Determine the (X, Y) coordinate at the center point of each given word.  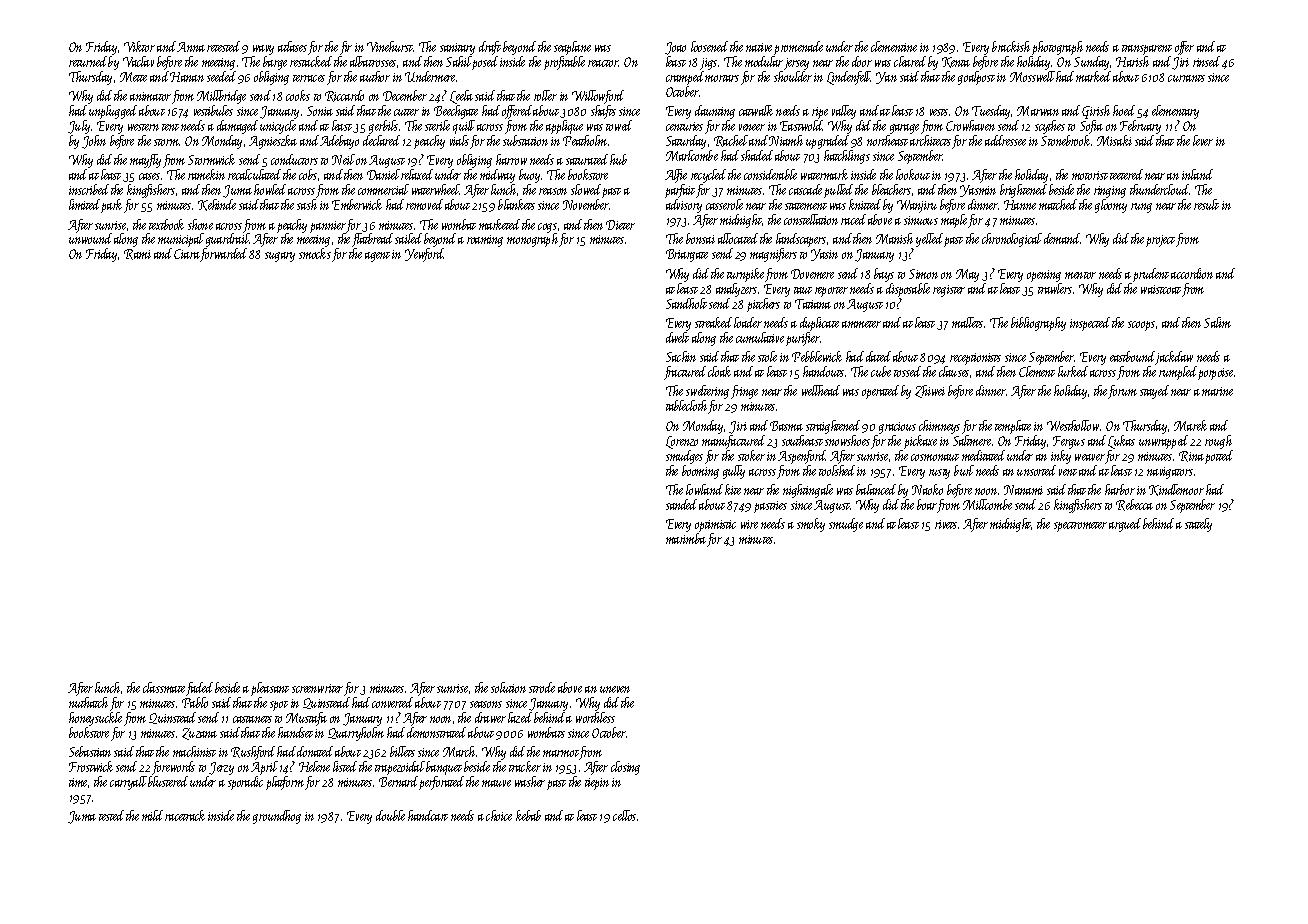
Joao (675, 48)
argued (1125, 525)
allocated (738, 238)
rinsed (1206, 61)
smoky (811, 525)
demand (1062, 238)
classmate (164, 687)
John (94, 142)
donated (315, 751)
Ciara (187, 254)
